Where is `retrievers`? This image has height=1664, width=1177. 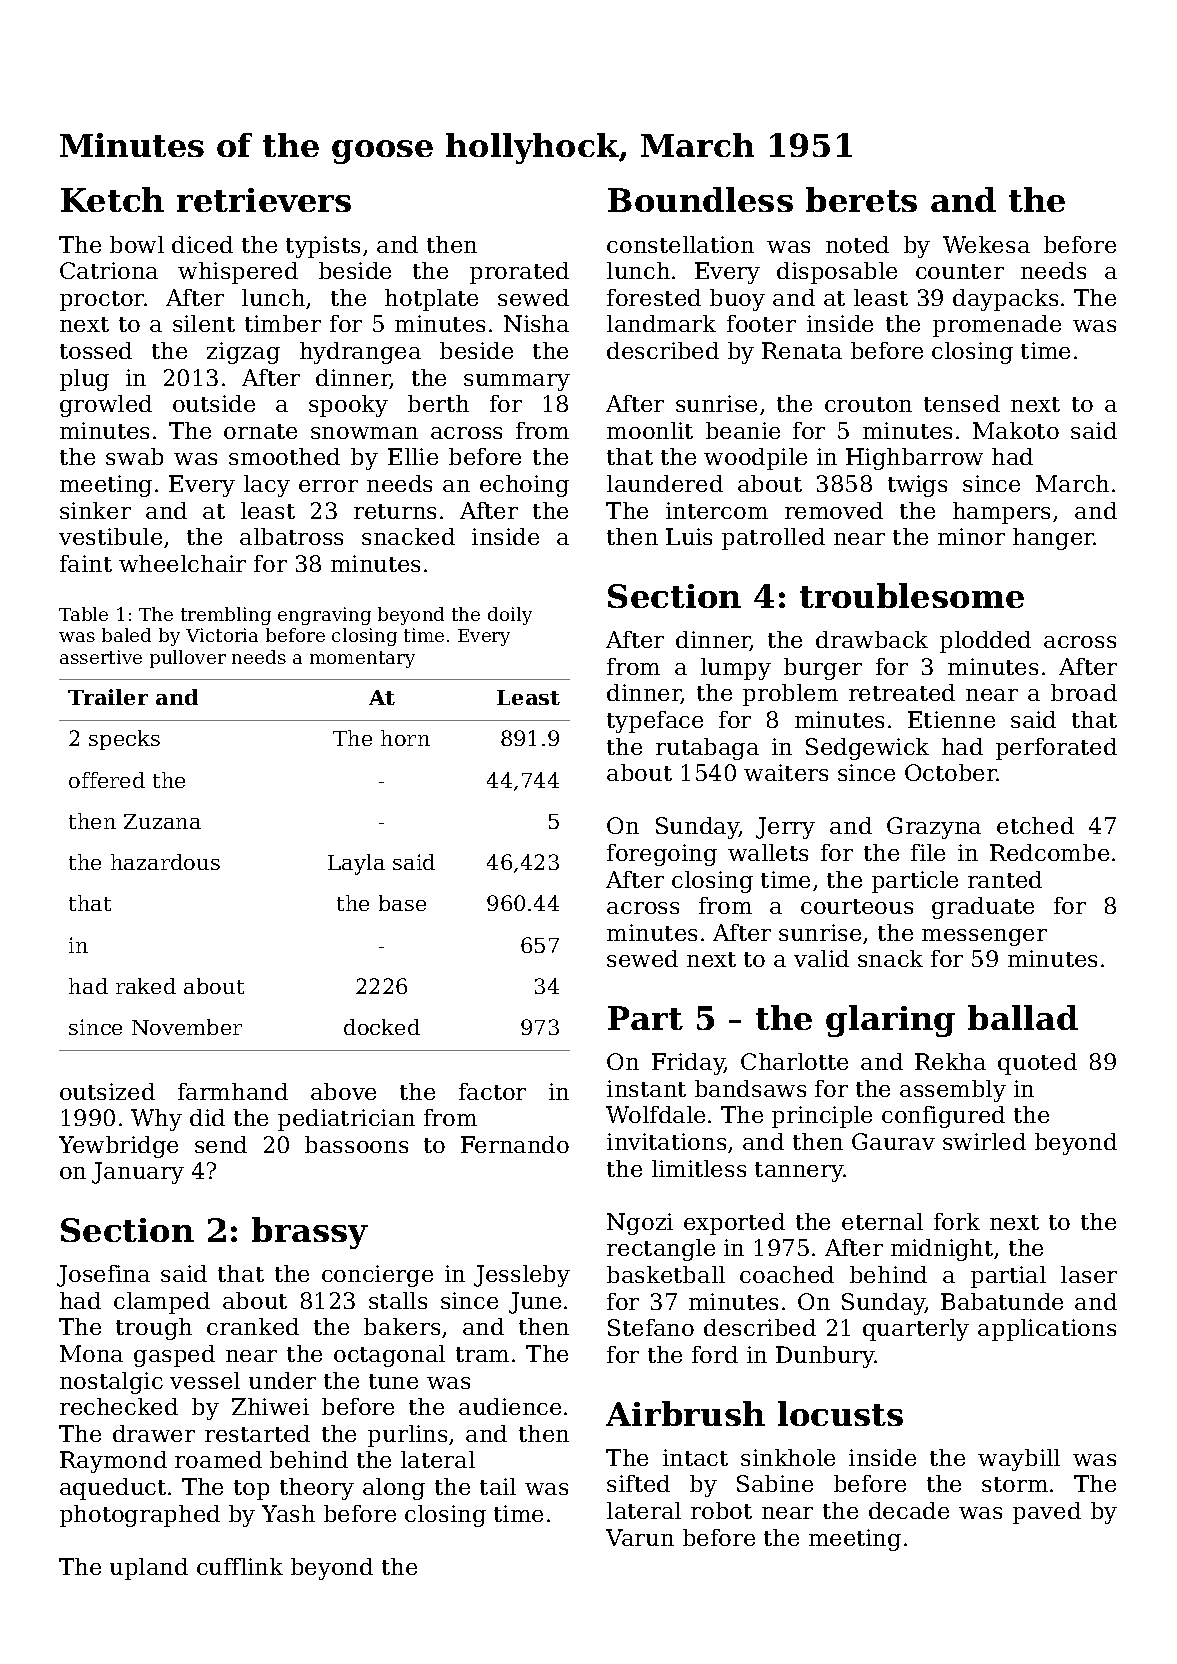 retrievers is located at coordinates (264, 200).
